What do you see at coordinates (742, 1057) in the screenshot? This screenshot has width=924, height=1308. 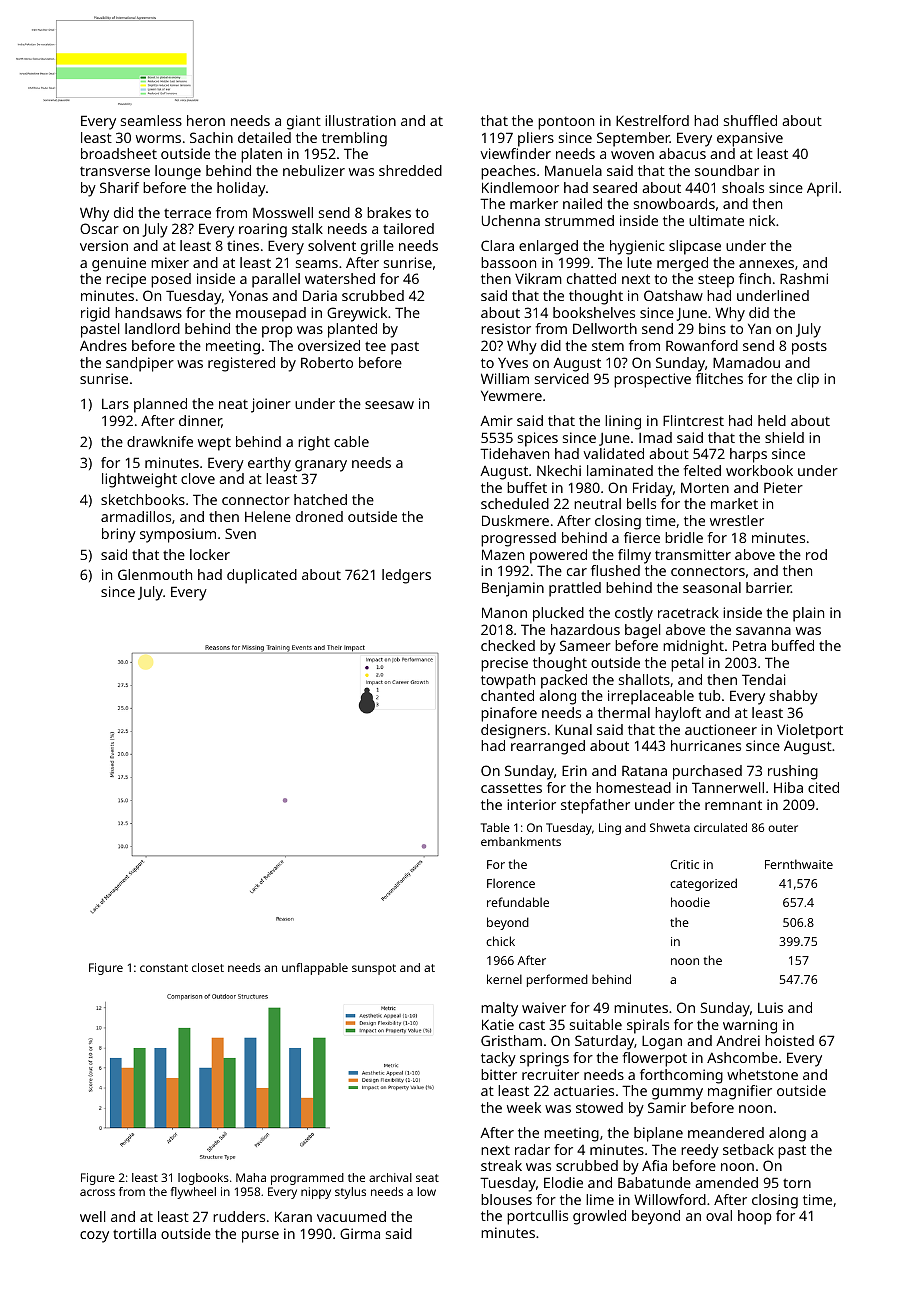 I see `Ashcombe` at bounding box center [742, 1057].
